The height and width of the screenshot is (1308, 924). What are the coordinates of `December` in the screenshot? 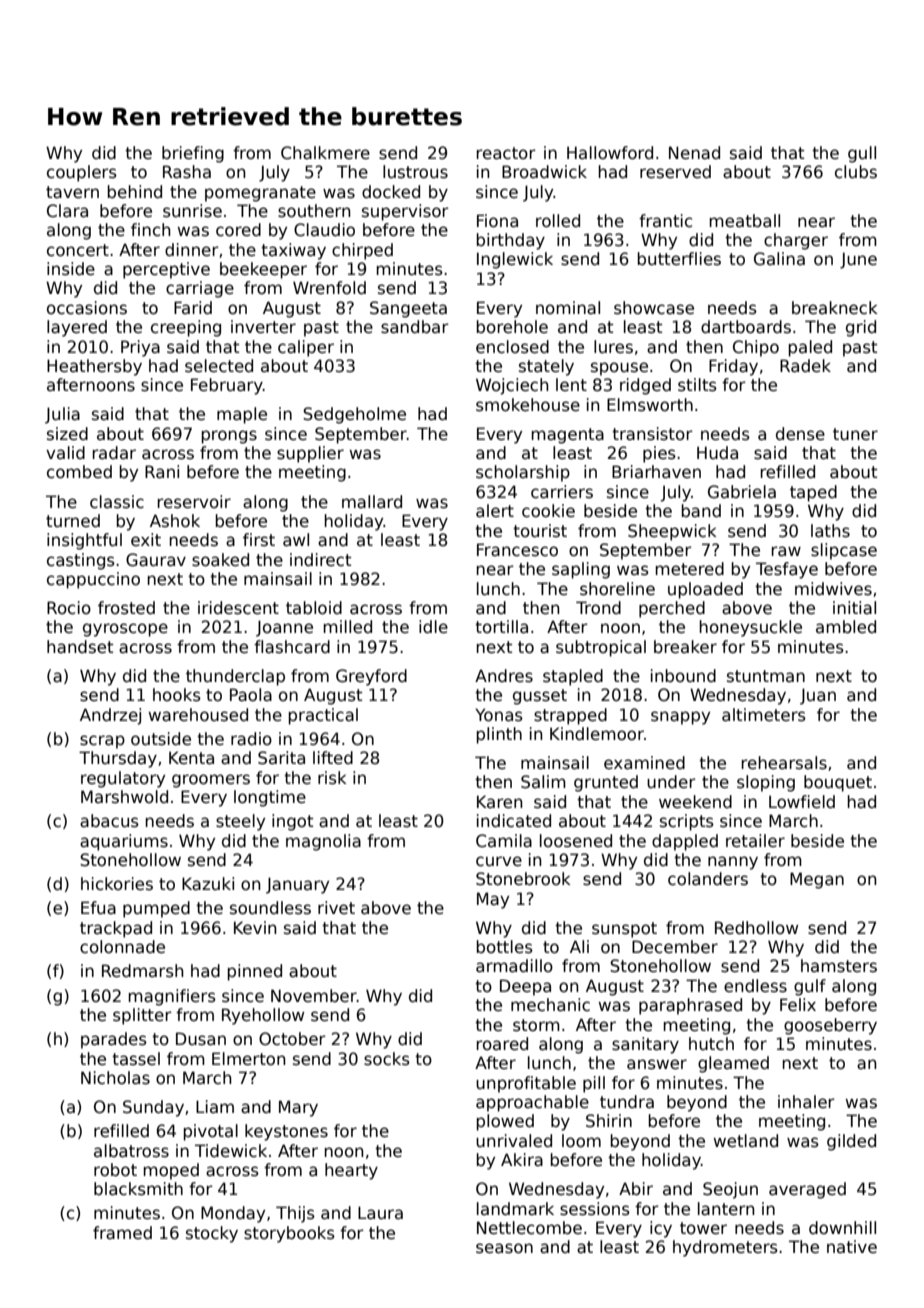 It's located at (675, 947).
